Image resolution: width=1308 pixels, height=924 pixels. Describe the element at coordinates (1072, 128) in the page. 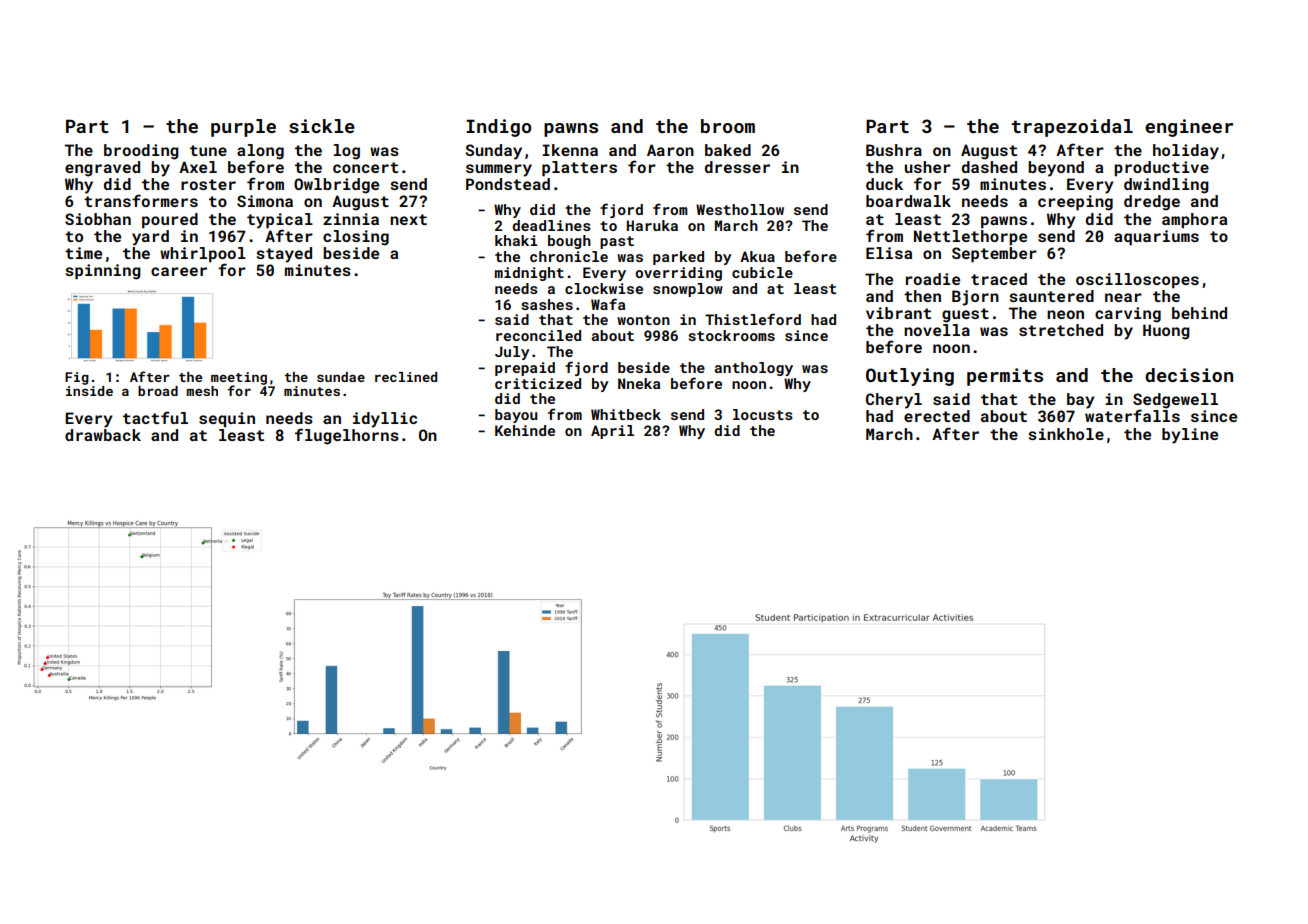

I see `trapezoidal` at that location.
